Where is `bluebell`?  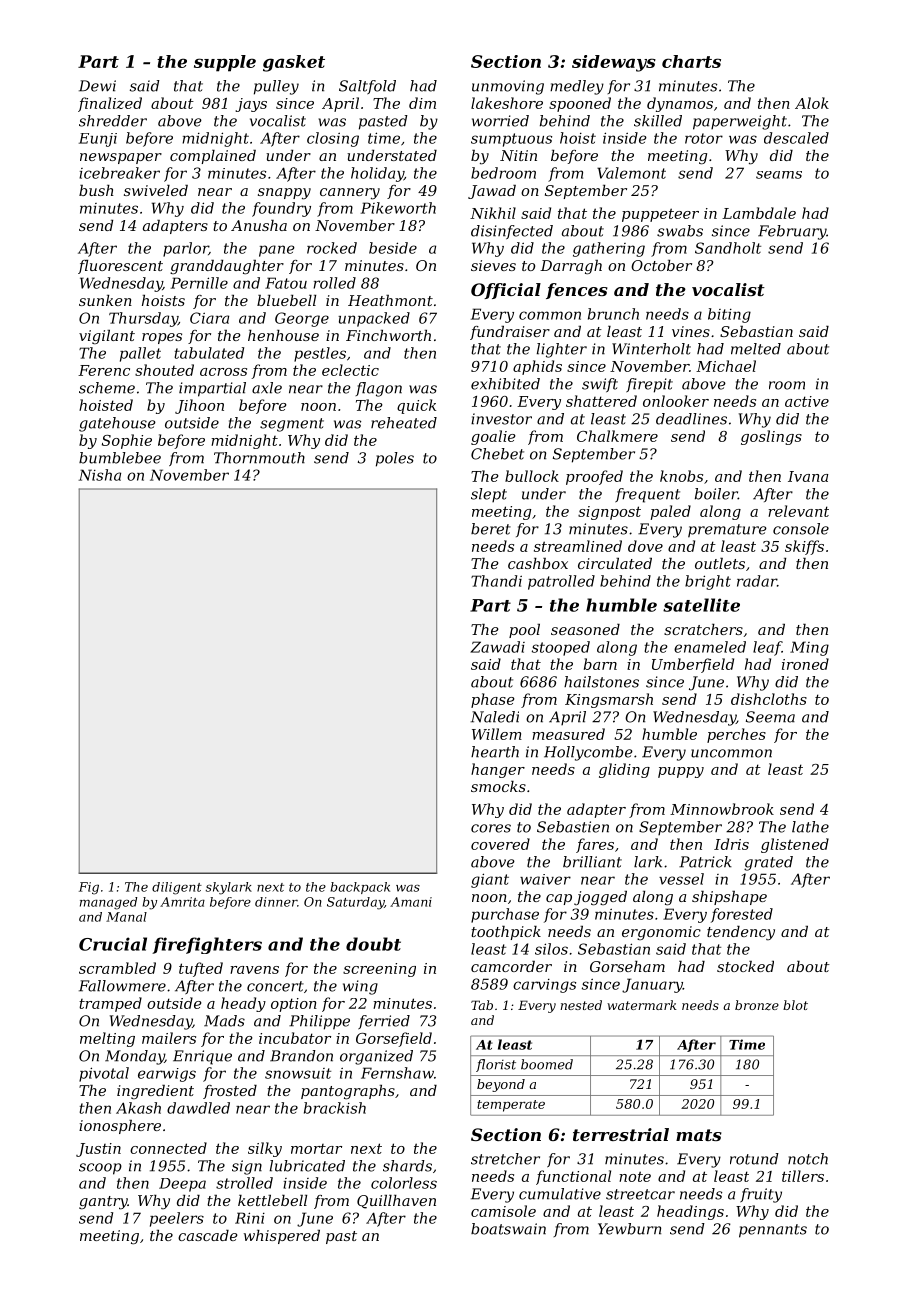
bluebell is located at coordinates (286, 300).
